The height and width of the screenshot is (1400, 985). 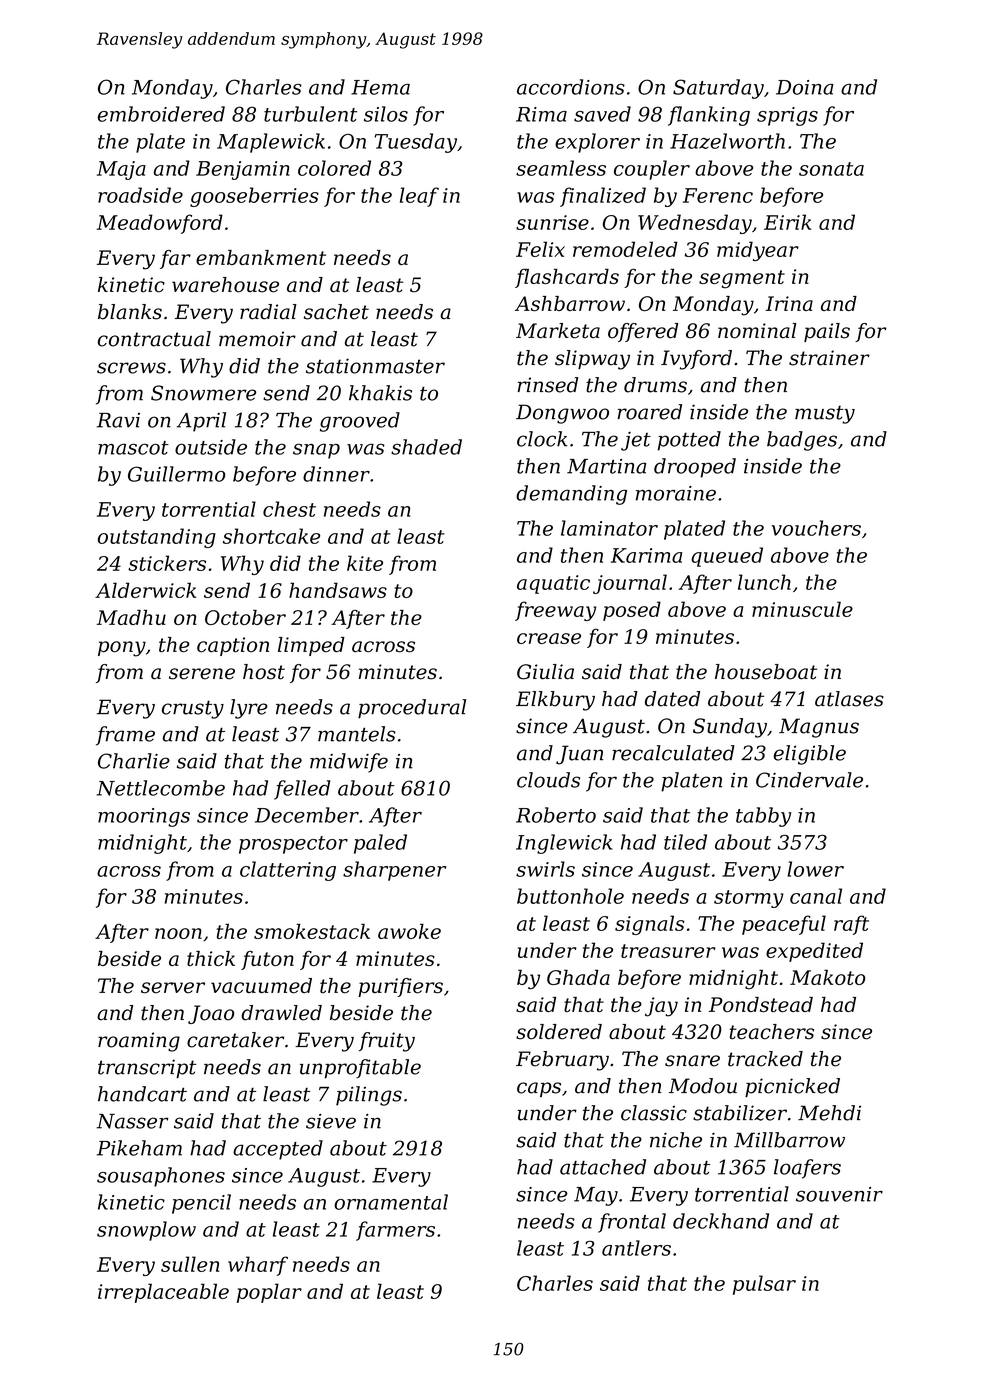 I want to click on musty, so click(x=825, y=414).
